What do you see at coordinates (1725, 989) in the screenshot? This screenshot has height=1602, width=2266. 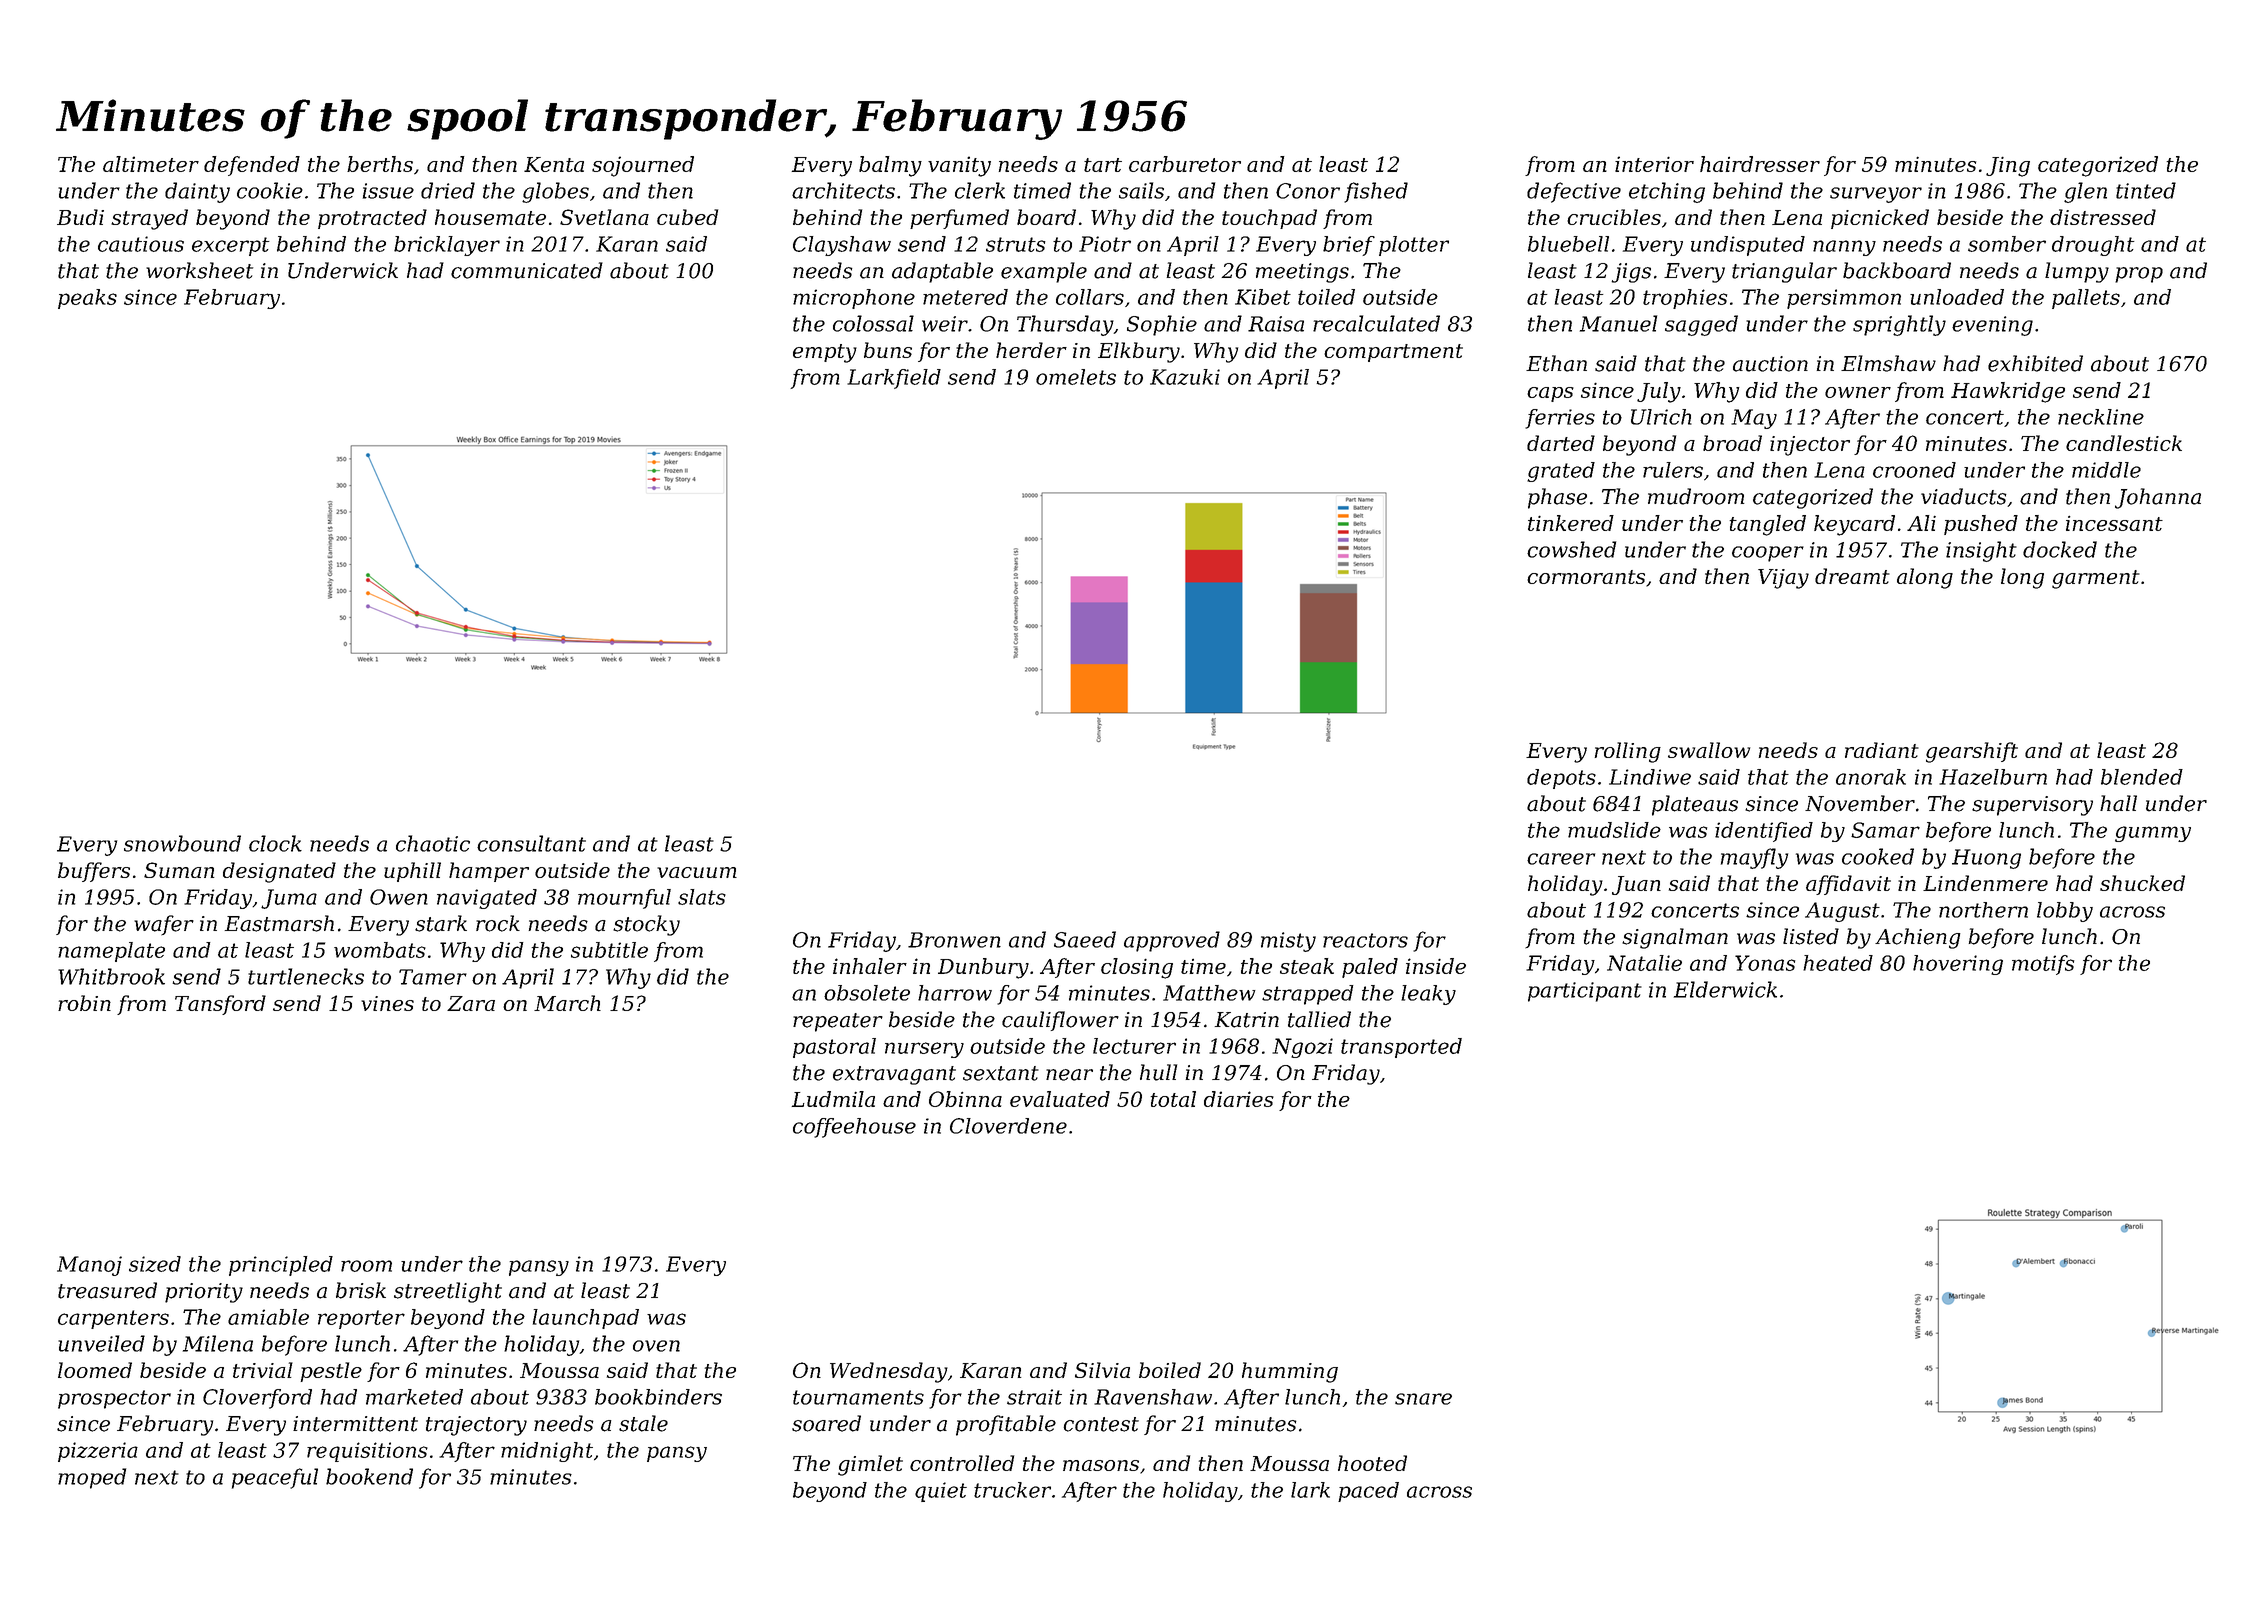 I see `Elderwick` at bounding box center [1725, 989].
